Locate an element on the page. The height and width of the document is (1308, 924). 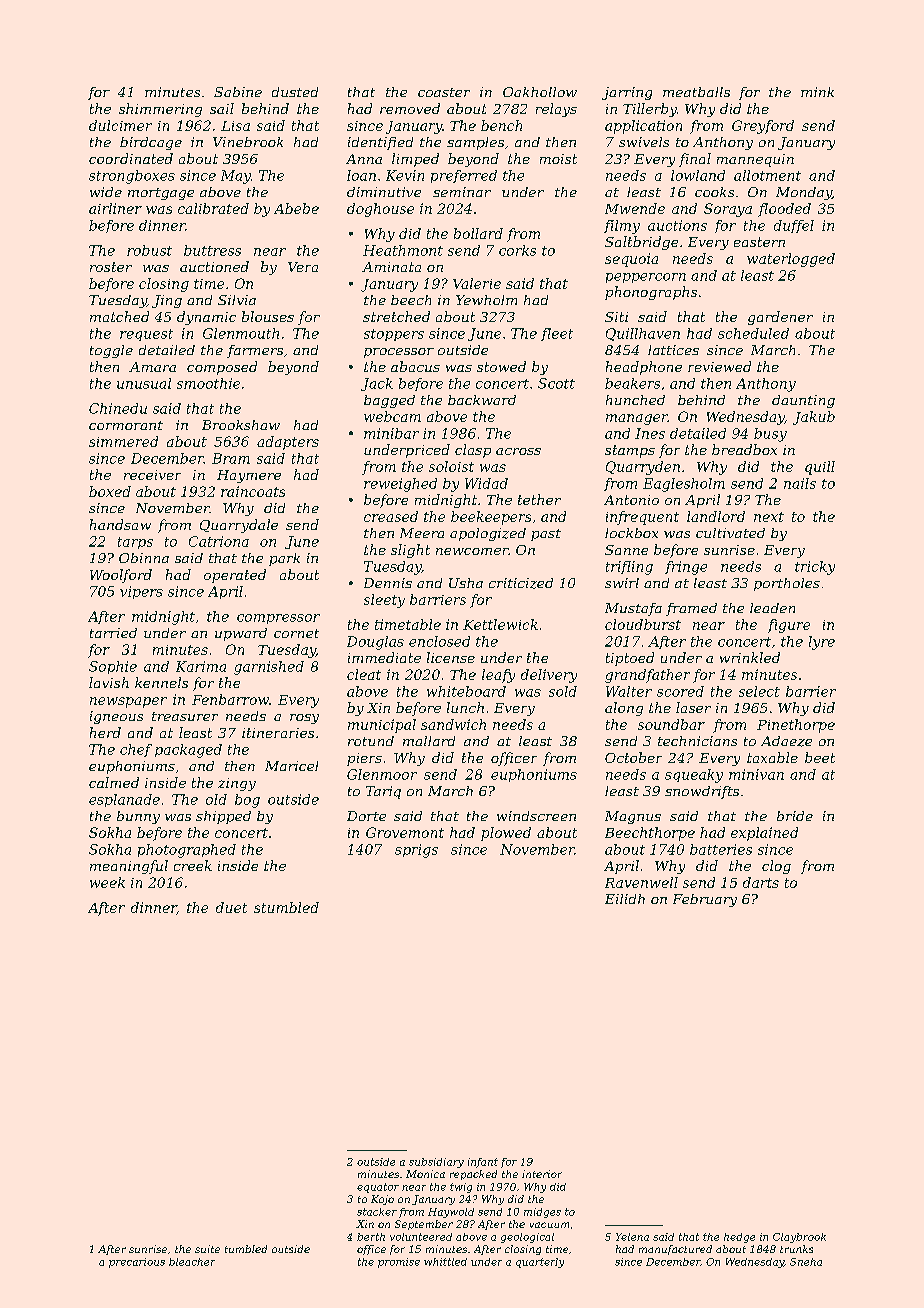
boxed is located at coordinates (110, 491).
